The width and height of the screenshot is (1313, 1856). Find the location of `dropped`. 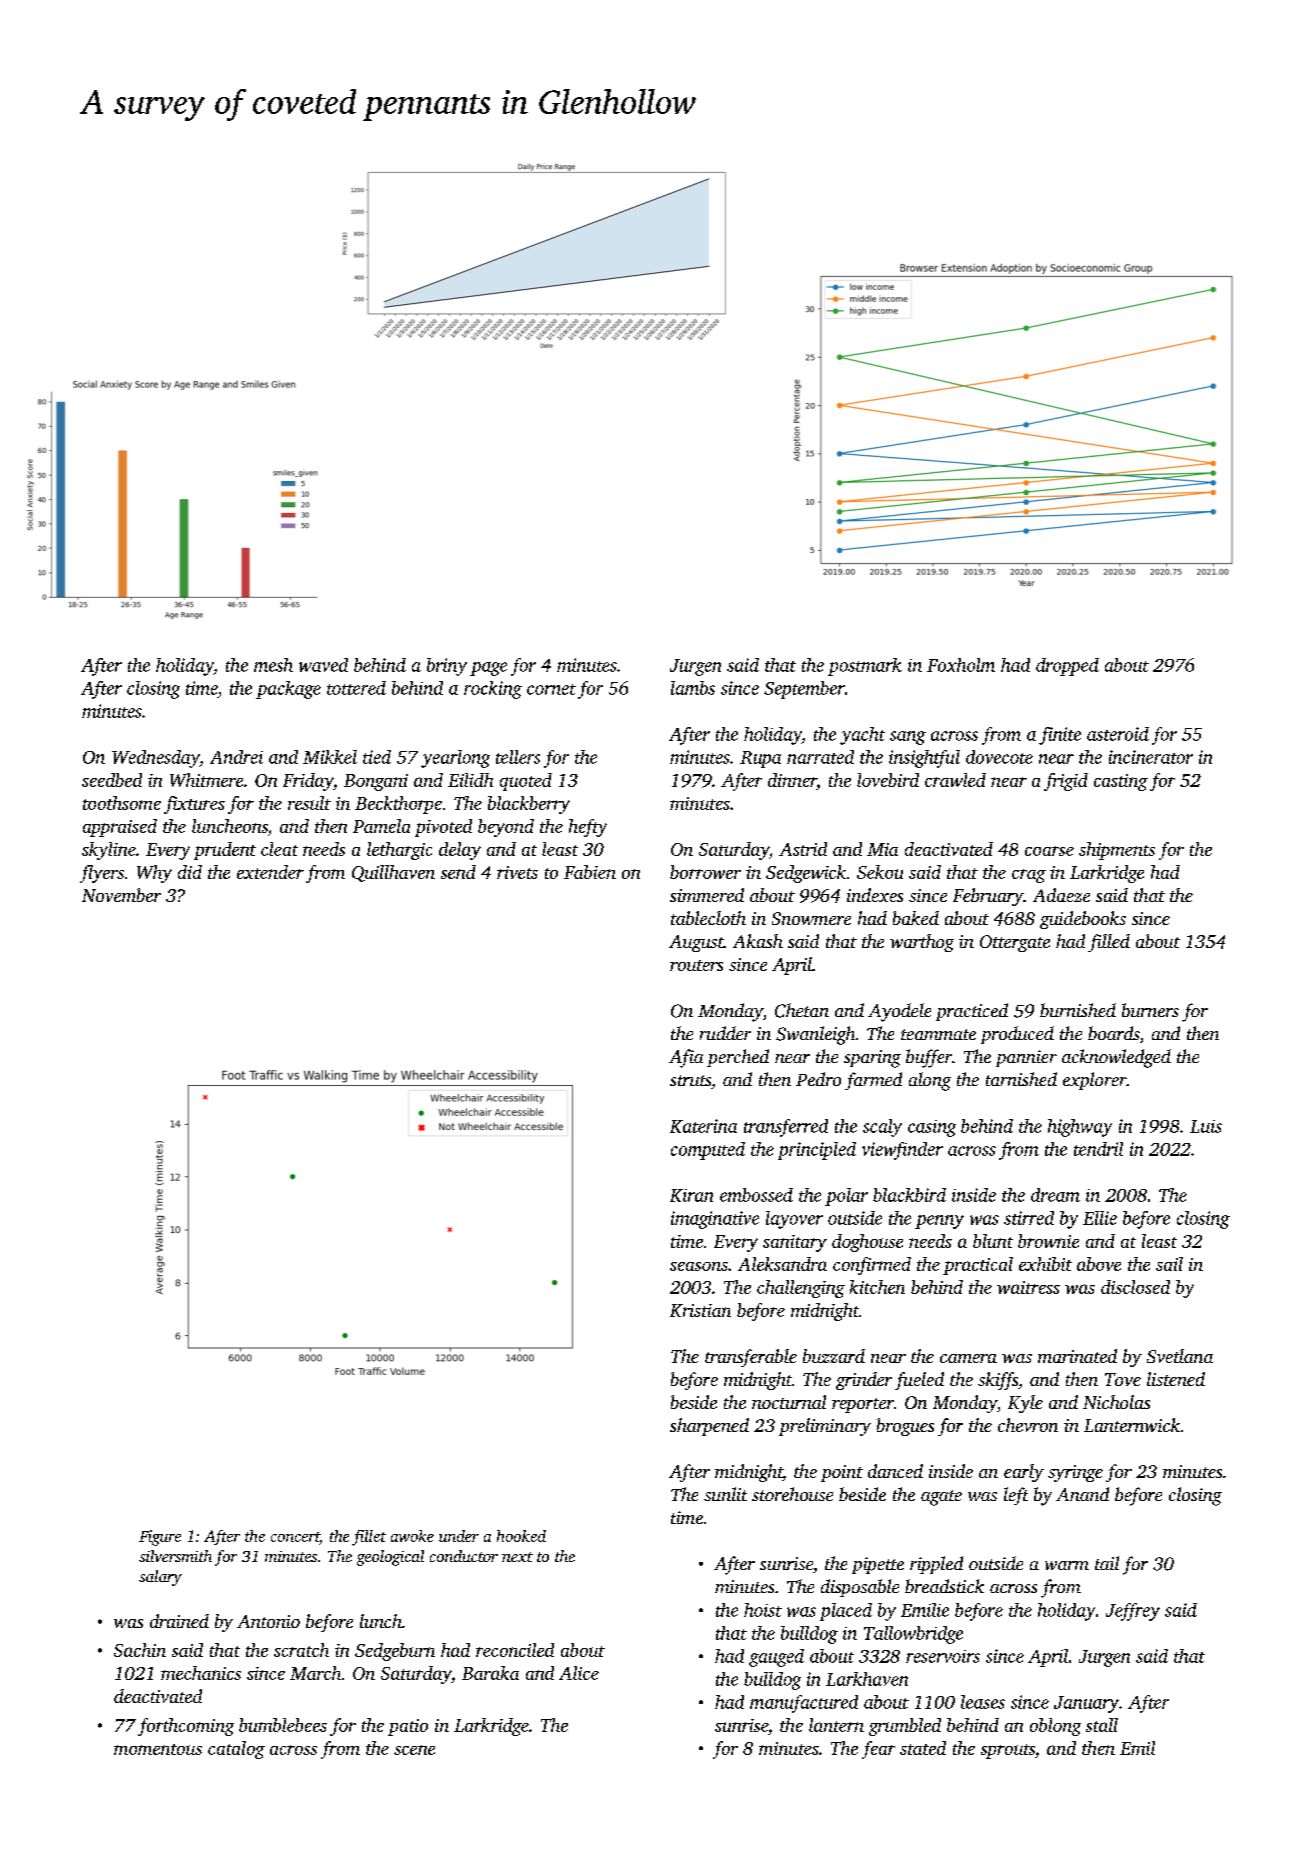

dropped is located at coordinates (1067, 667).
